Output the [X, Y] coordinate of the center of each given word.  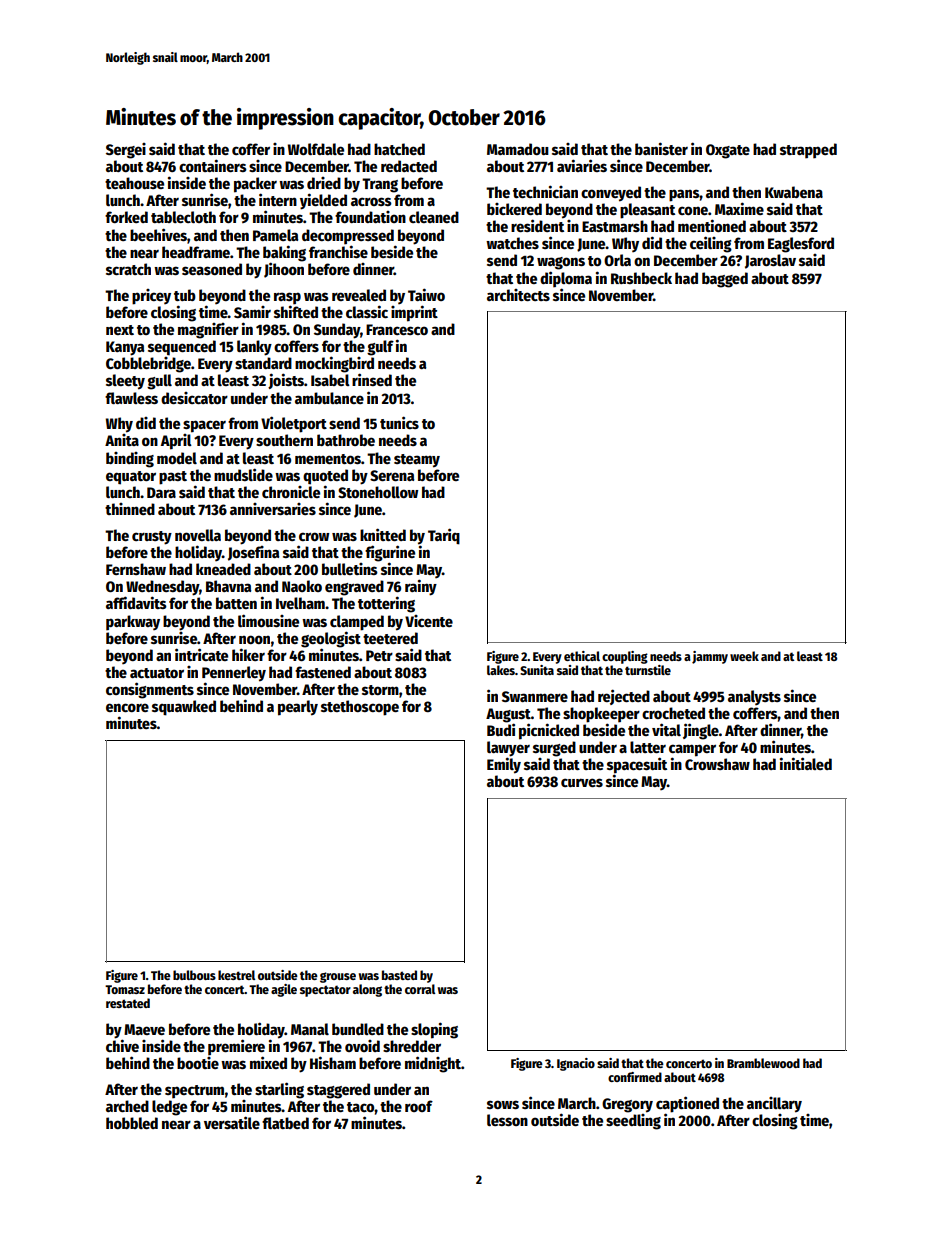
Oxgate [728, 151]
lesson [507, 1120]
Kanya [125, 348]
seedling [633, 1122]
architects [518, 295]
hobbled [132, 1123]
